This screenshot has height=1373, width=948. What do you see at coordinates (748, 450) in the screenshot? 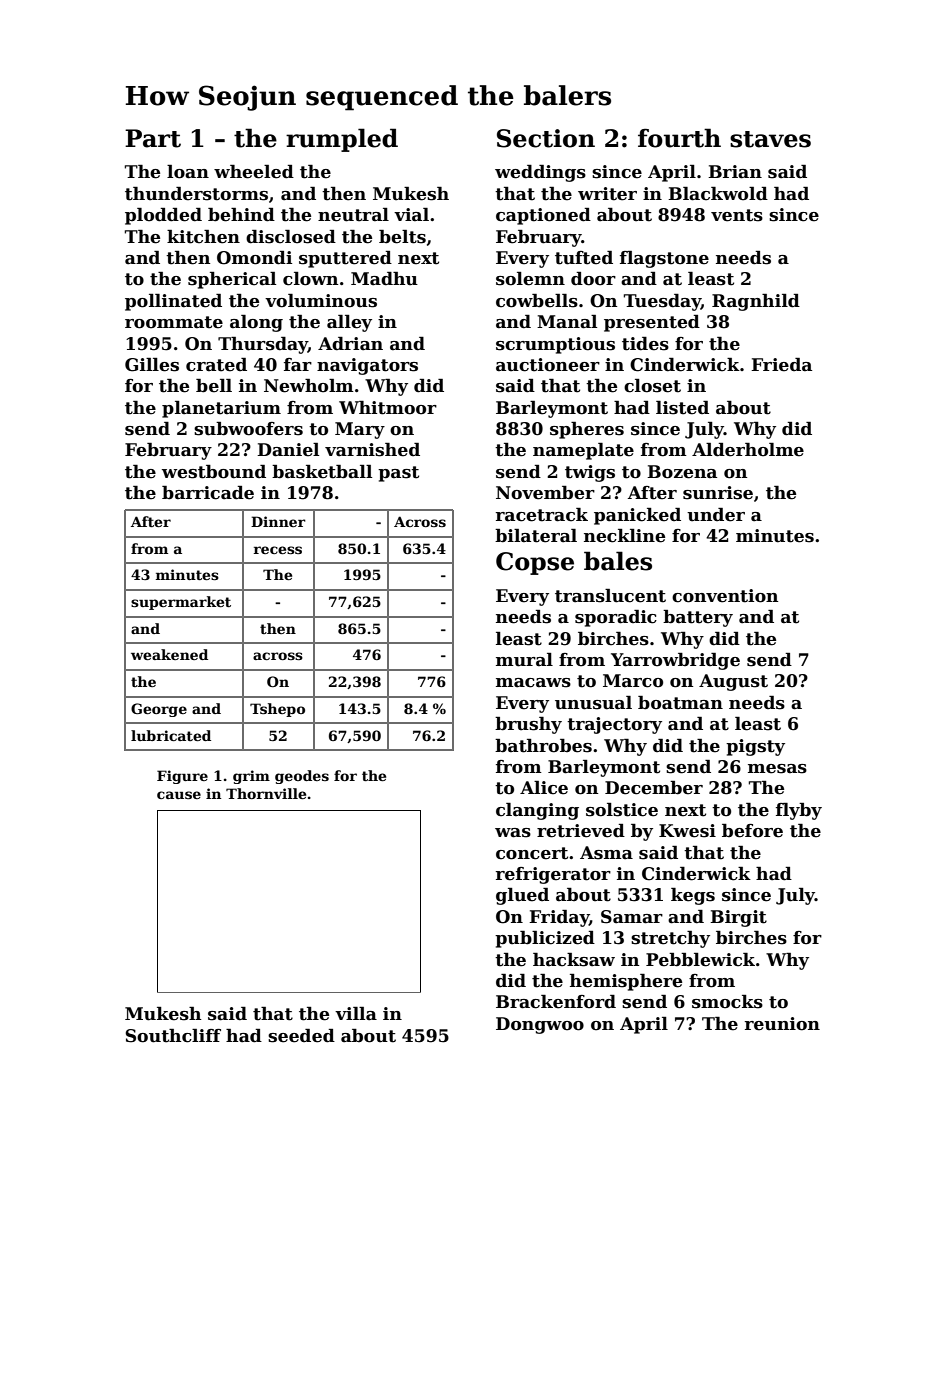
I see `Alderholme` at bounding box center [748, 450].
